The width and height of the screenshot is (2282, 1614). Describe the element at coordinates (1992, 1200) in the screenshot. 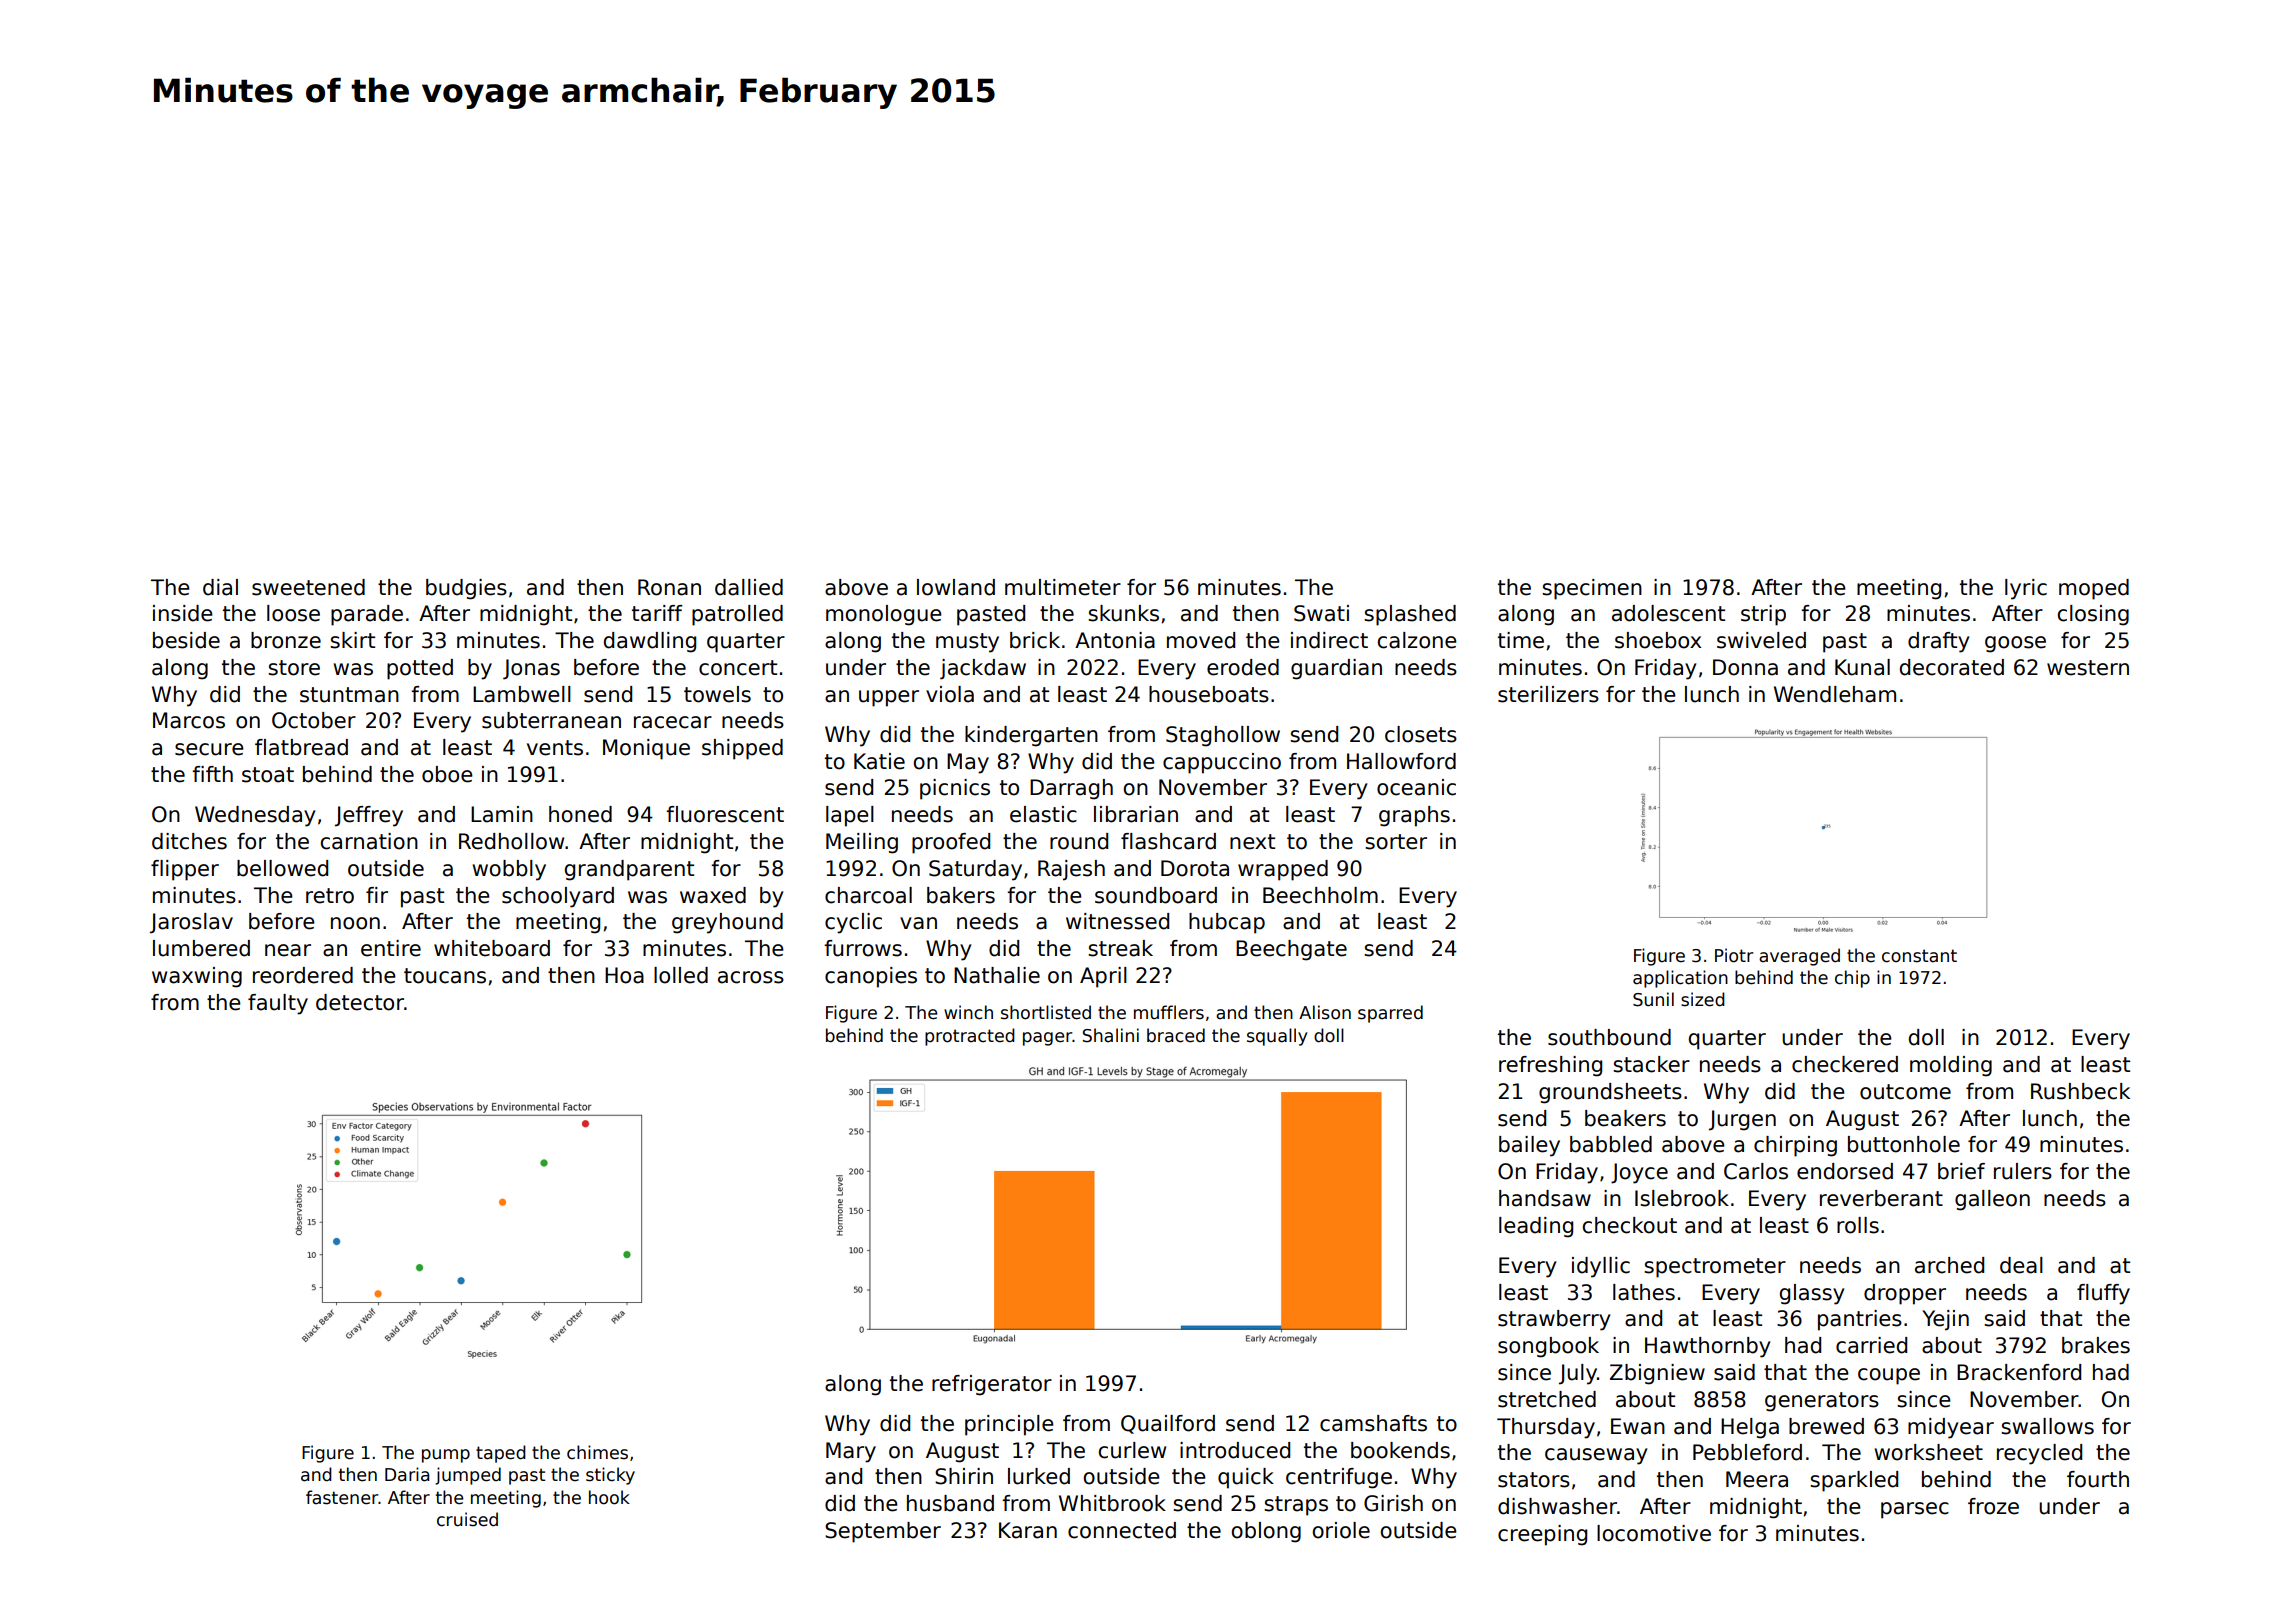

I see `galleon` at that location.
